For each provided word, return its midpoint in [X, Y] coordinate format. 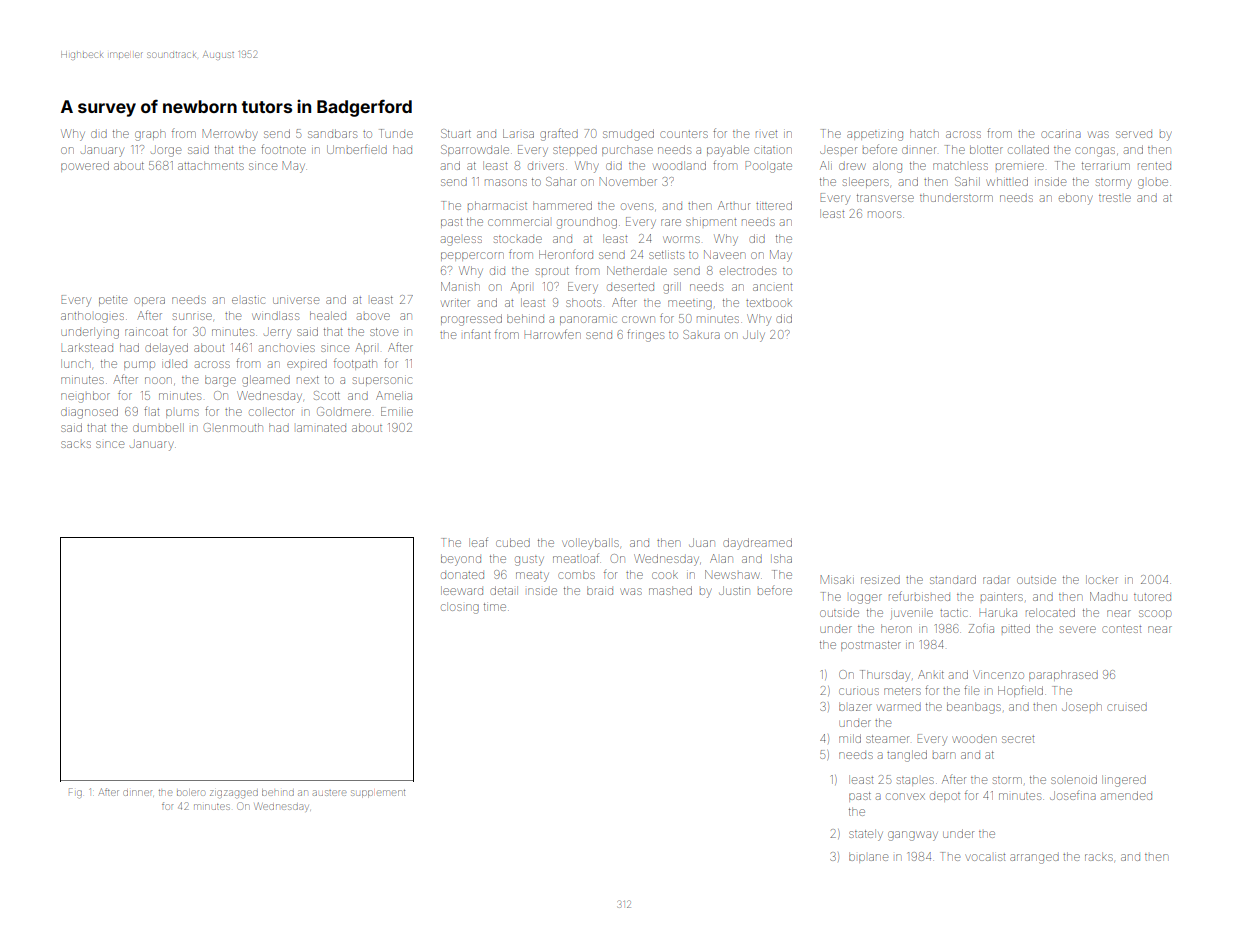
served [1134, 134]
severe [1078, 629]
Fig [75, 793]
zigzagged [234, 794]
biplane [868, 857]
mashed [670, 590]
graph [150, 135]
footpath [355, 364]
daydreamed [757, 544]
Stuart [456, 133]
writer [455, 303]
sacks [76, 444]
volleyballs [590, 544]
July [754, 336]
